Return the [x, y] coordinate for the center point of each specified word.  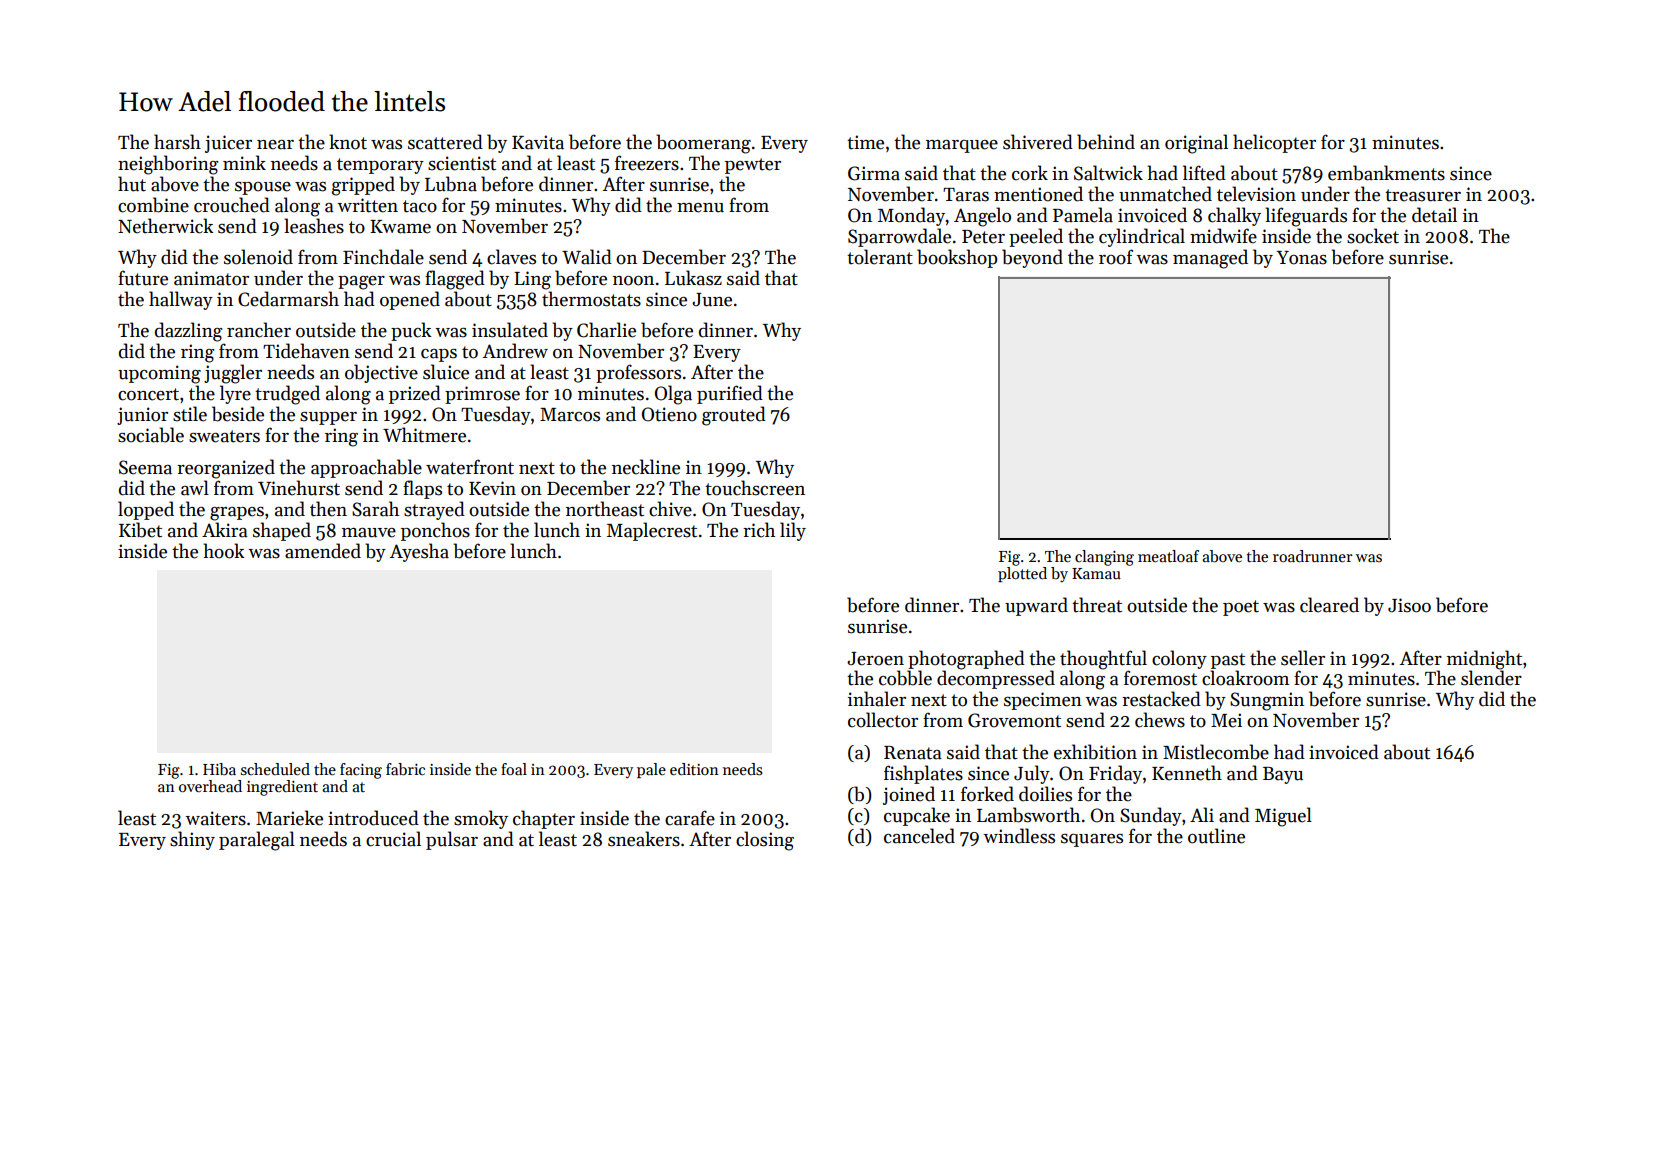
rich [759, 530]
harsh [177, 142]
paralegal [257, 841]
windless [1019, 836]
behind [1106, 142]
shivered [1038, 142]
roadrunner [1313, 556]
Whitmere [424, 435]
